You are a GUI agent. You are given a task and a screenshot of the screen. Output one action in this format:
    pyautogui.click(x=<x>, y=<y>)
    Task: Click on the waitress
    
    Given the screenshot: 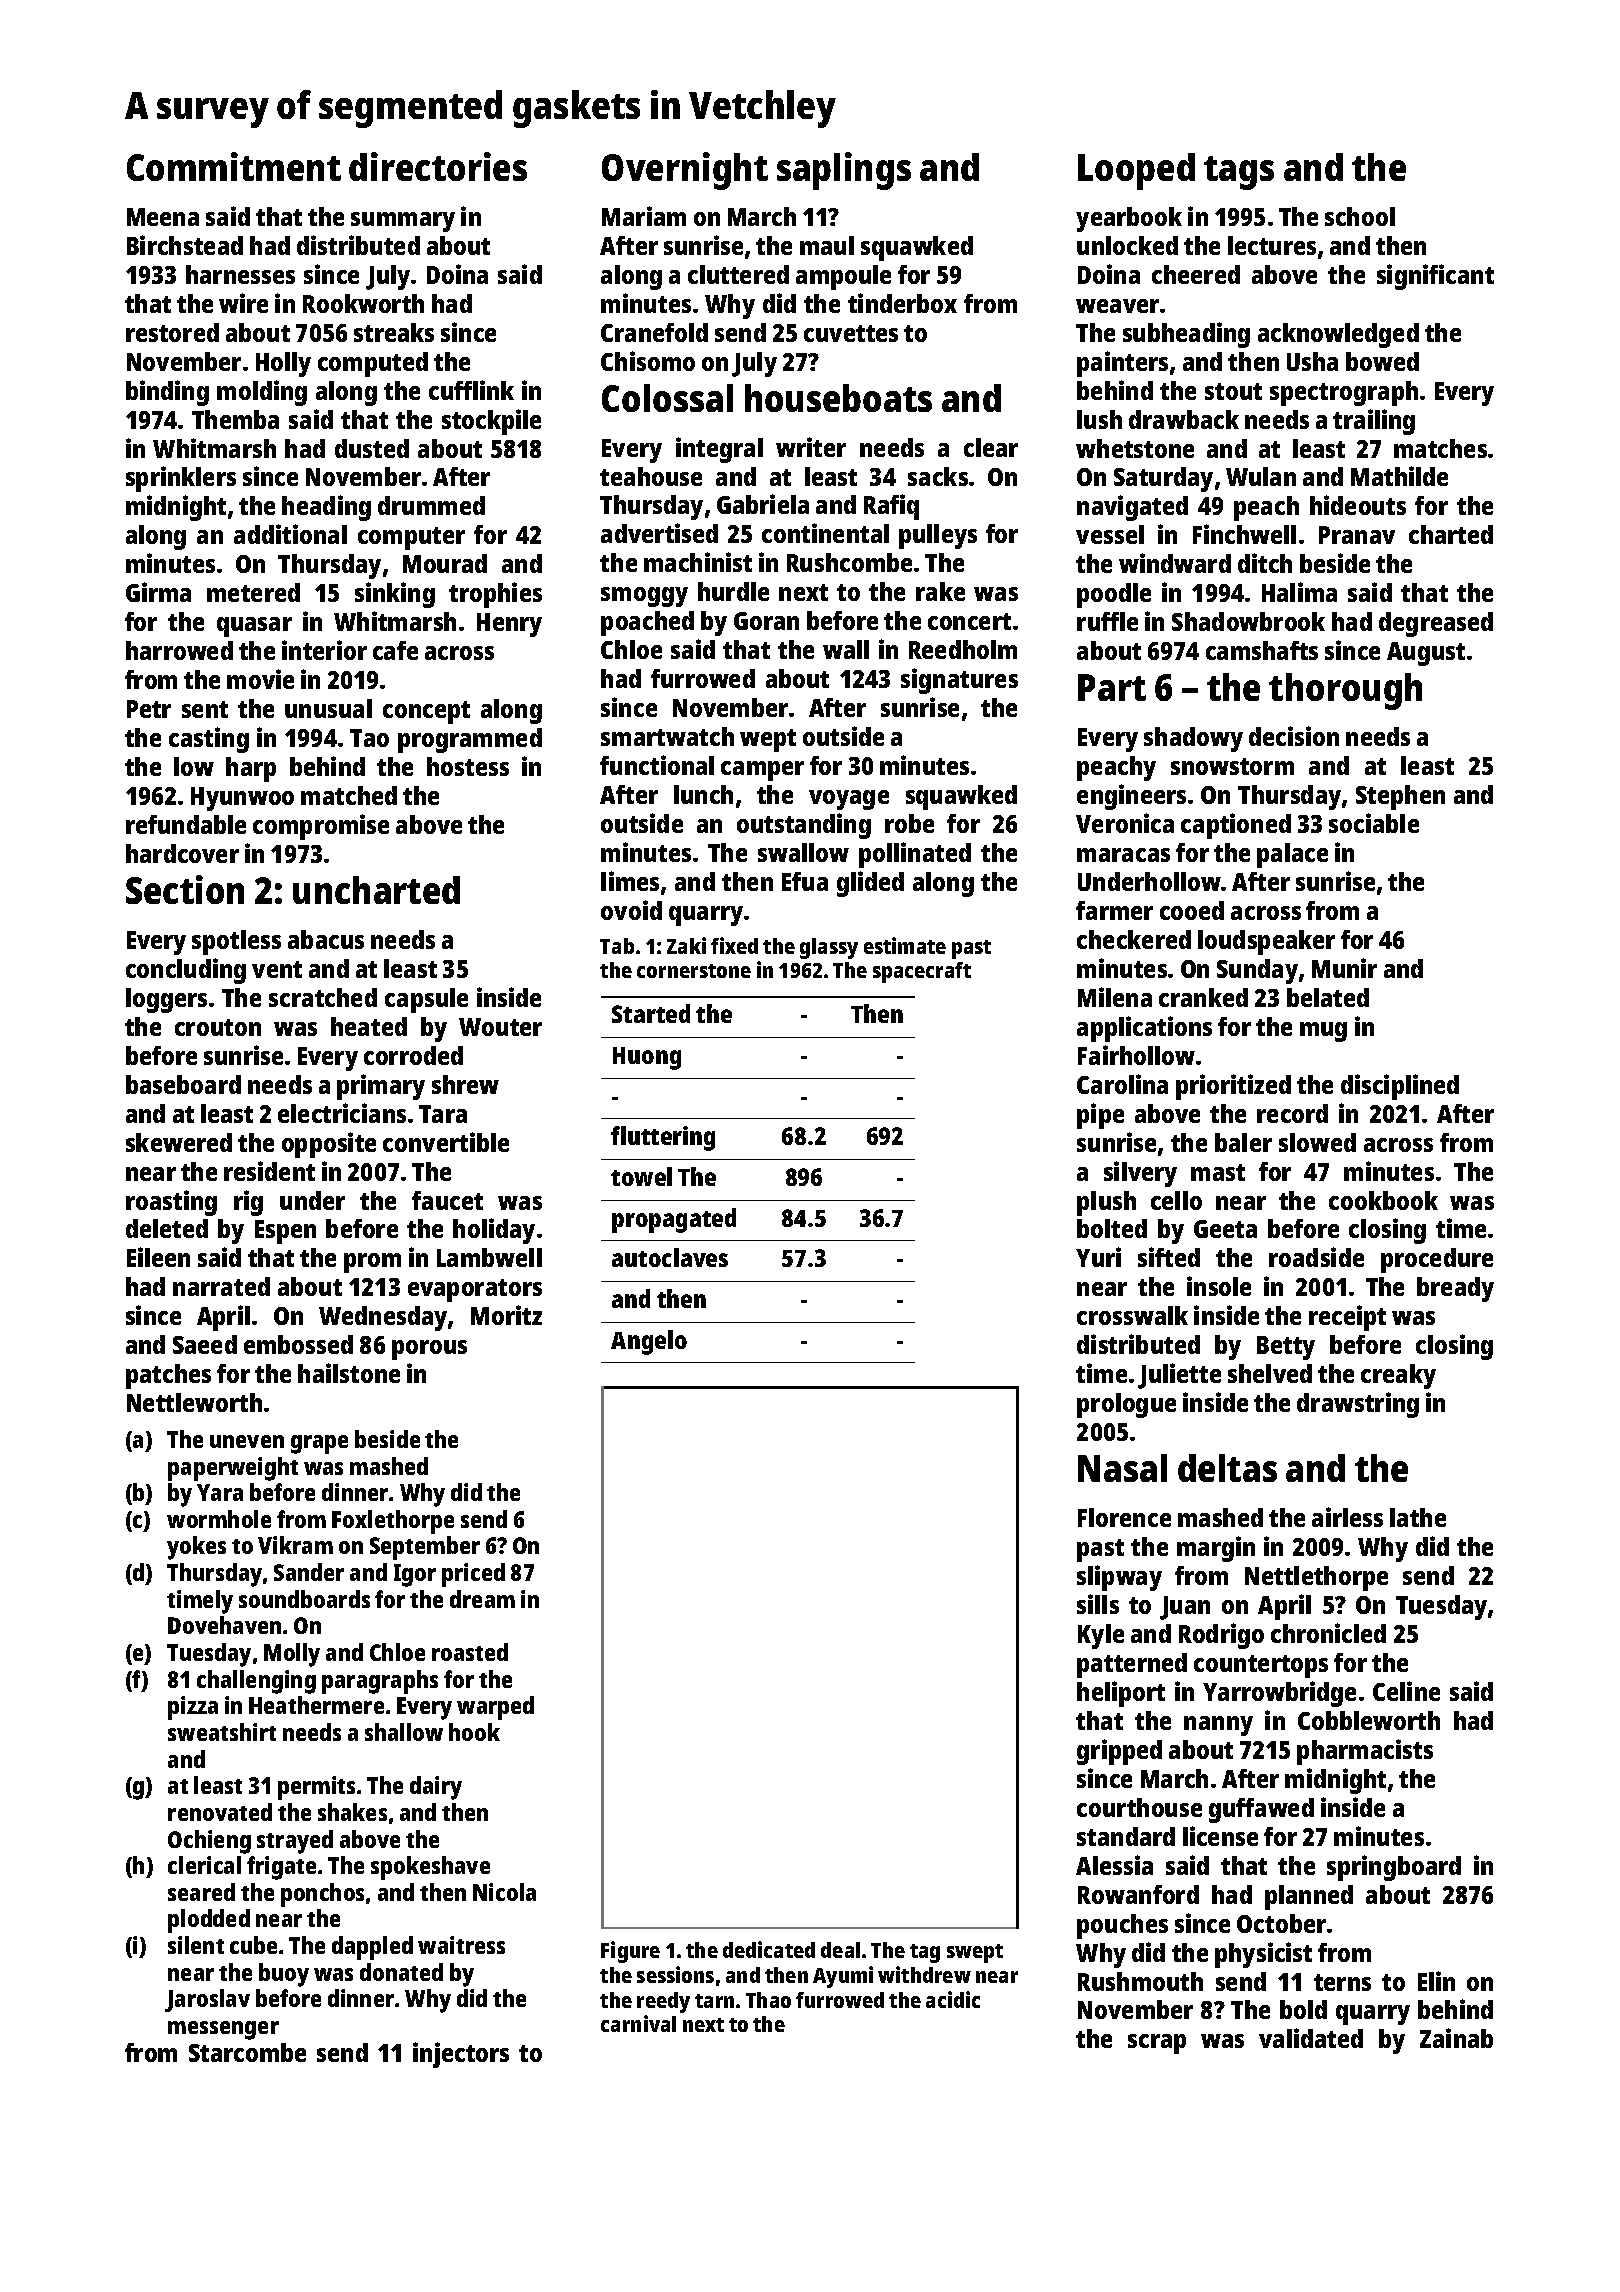 What is the action you would take?
    pyautogui.click(x=461, y=1945)
